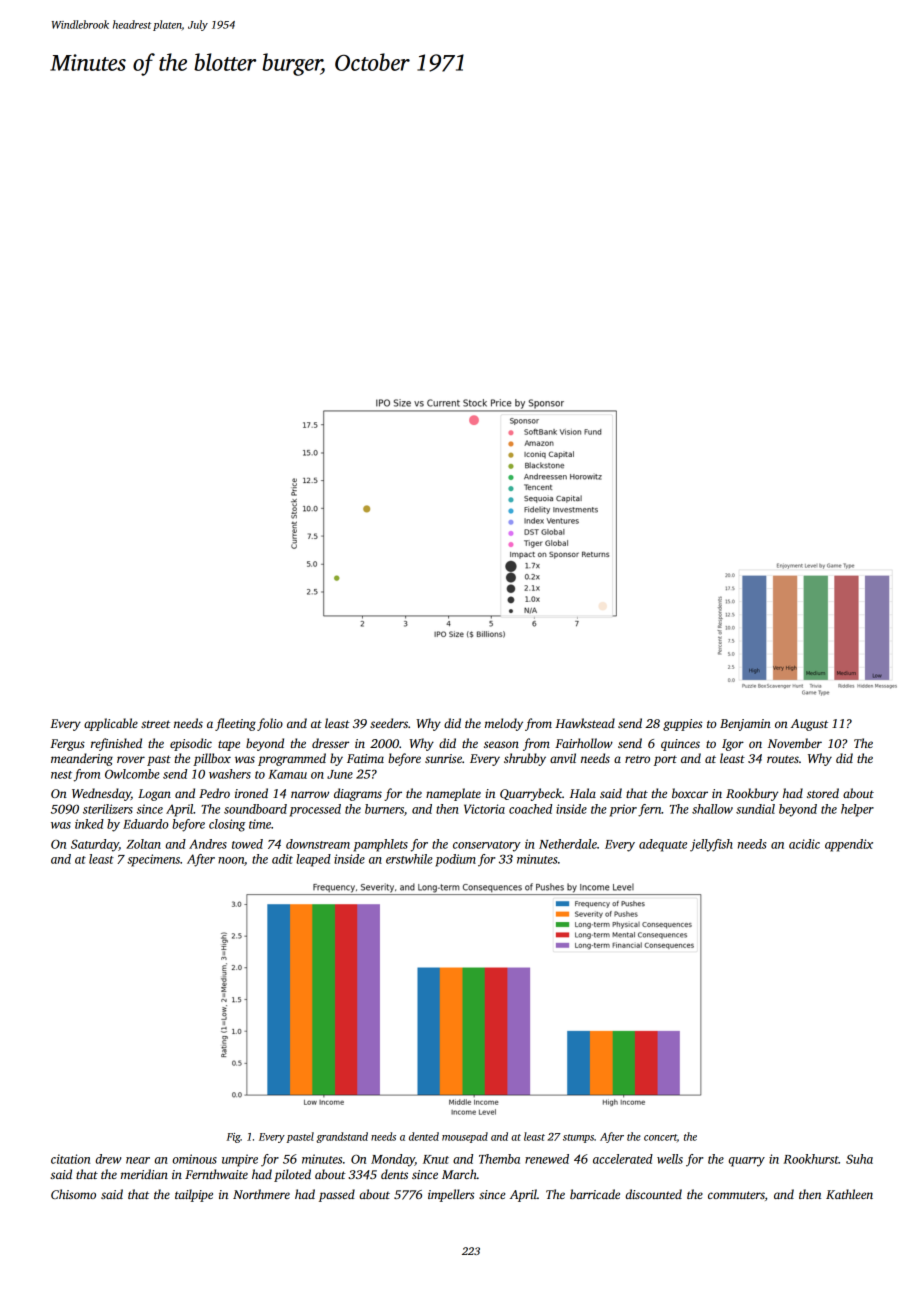  What do you see at coordinates (270, 724) in the image?
I see `folio` at bounding box center [270, 724].
